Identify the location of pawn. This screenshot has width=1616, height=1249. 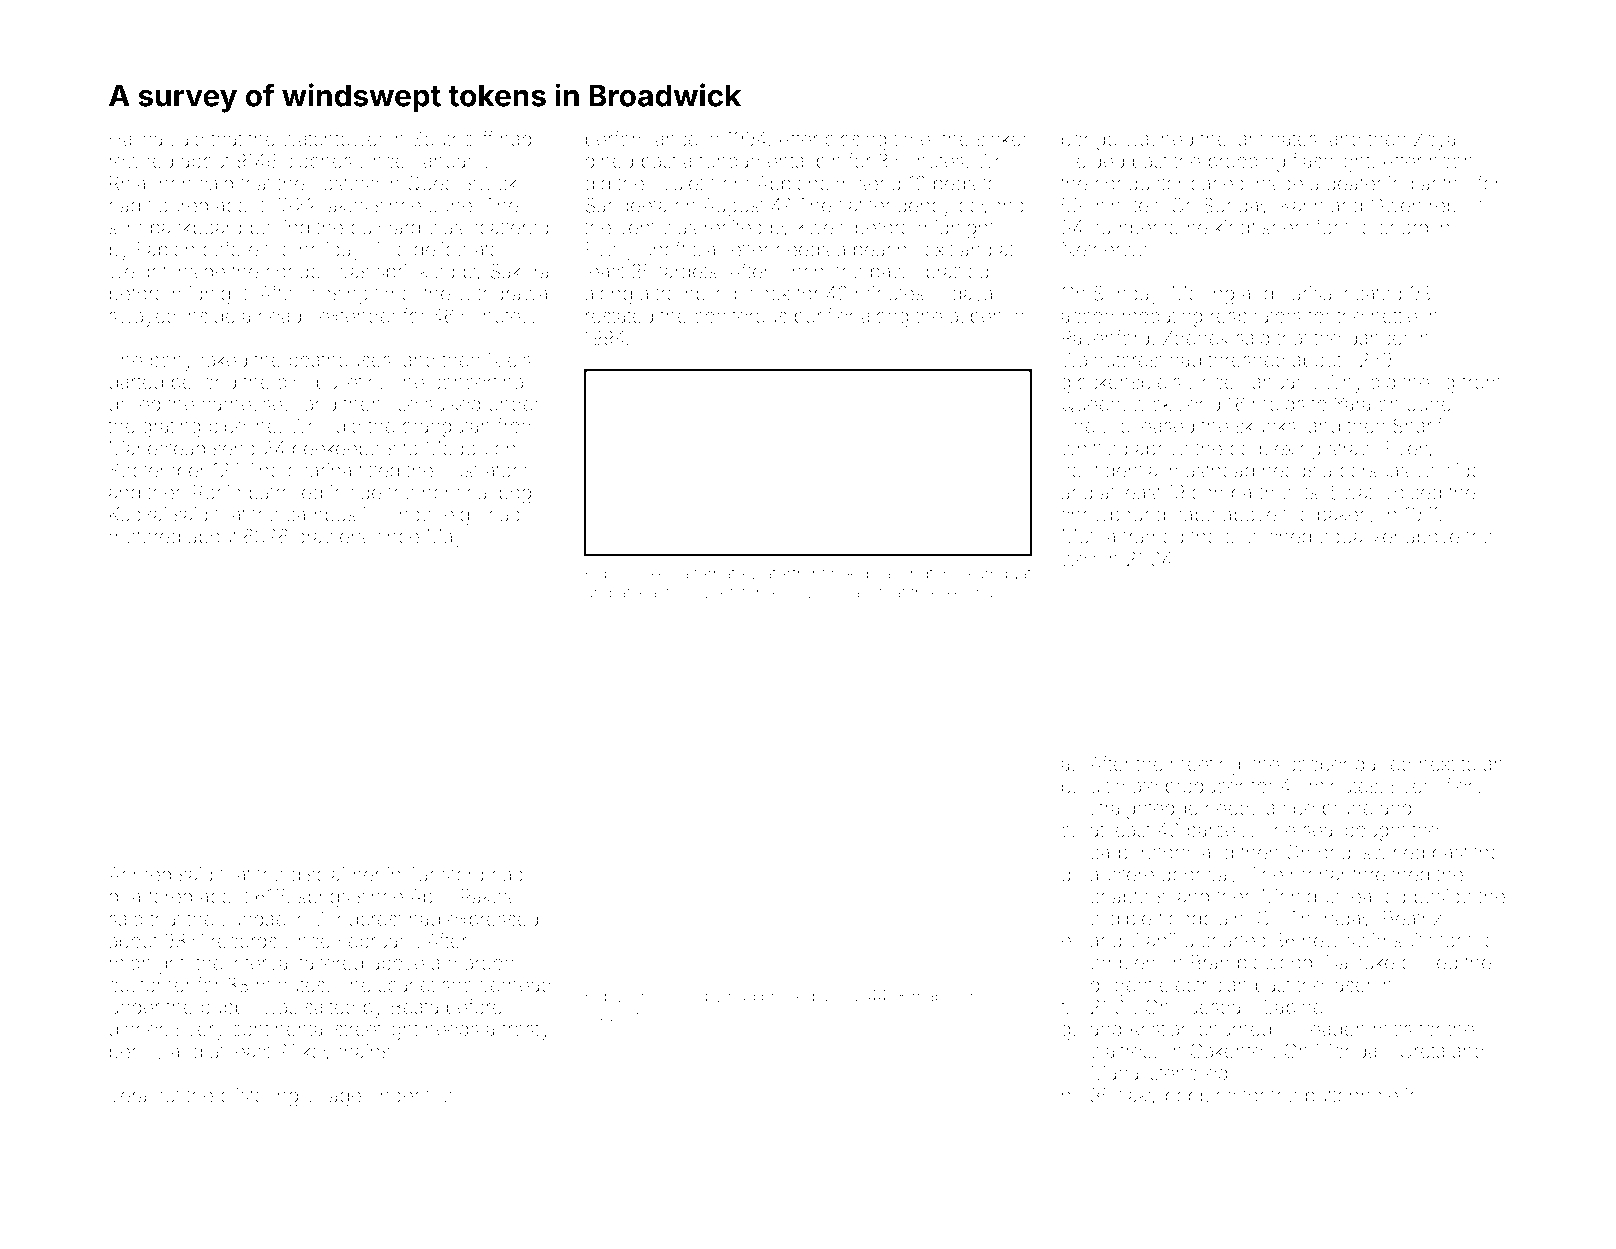
(894, 275).
